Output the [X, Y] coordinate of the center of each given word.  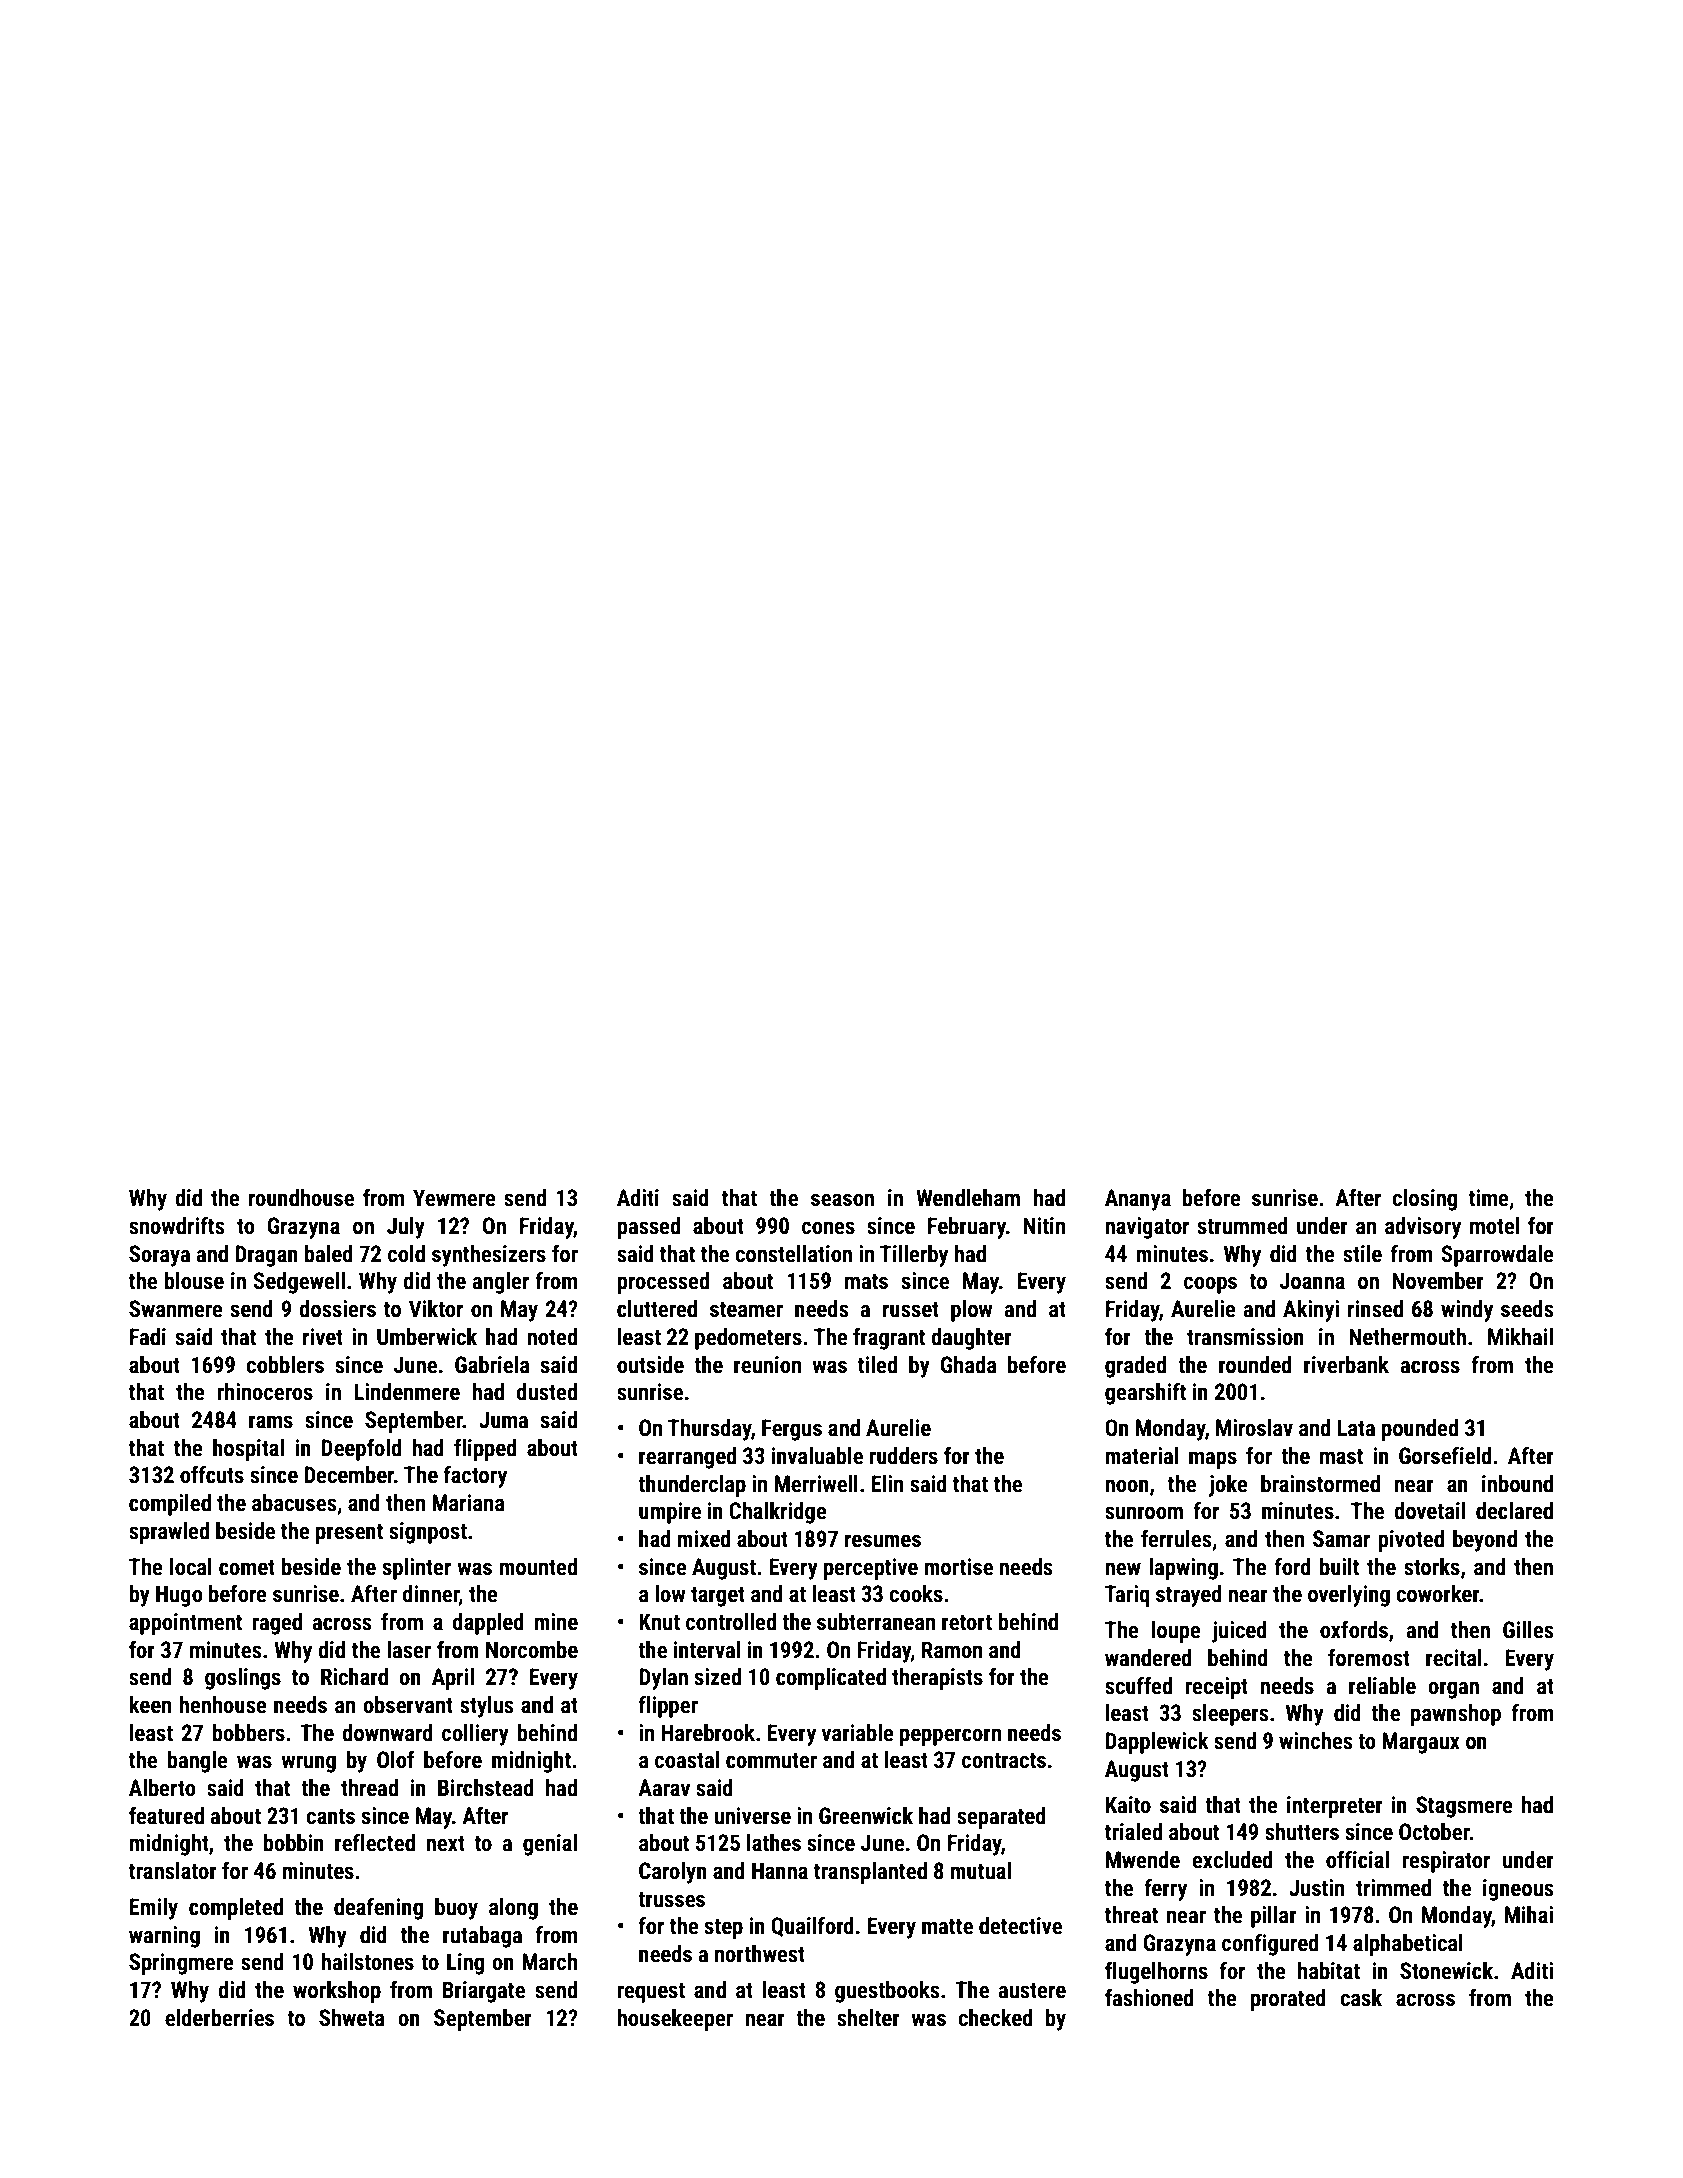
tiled [877, 1365]
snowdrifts [176, 1225]
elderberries [219, 2018]
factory [475, 1476]
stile [1362, 1254]
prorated [1288, 2000]
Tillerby [914, 1256]
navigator [1147, 1228]
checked [995, 2018]
